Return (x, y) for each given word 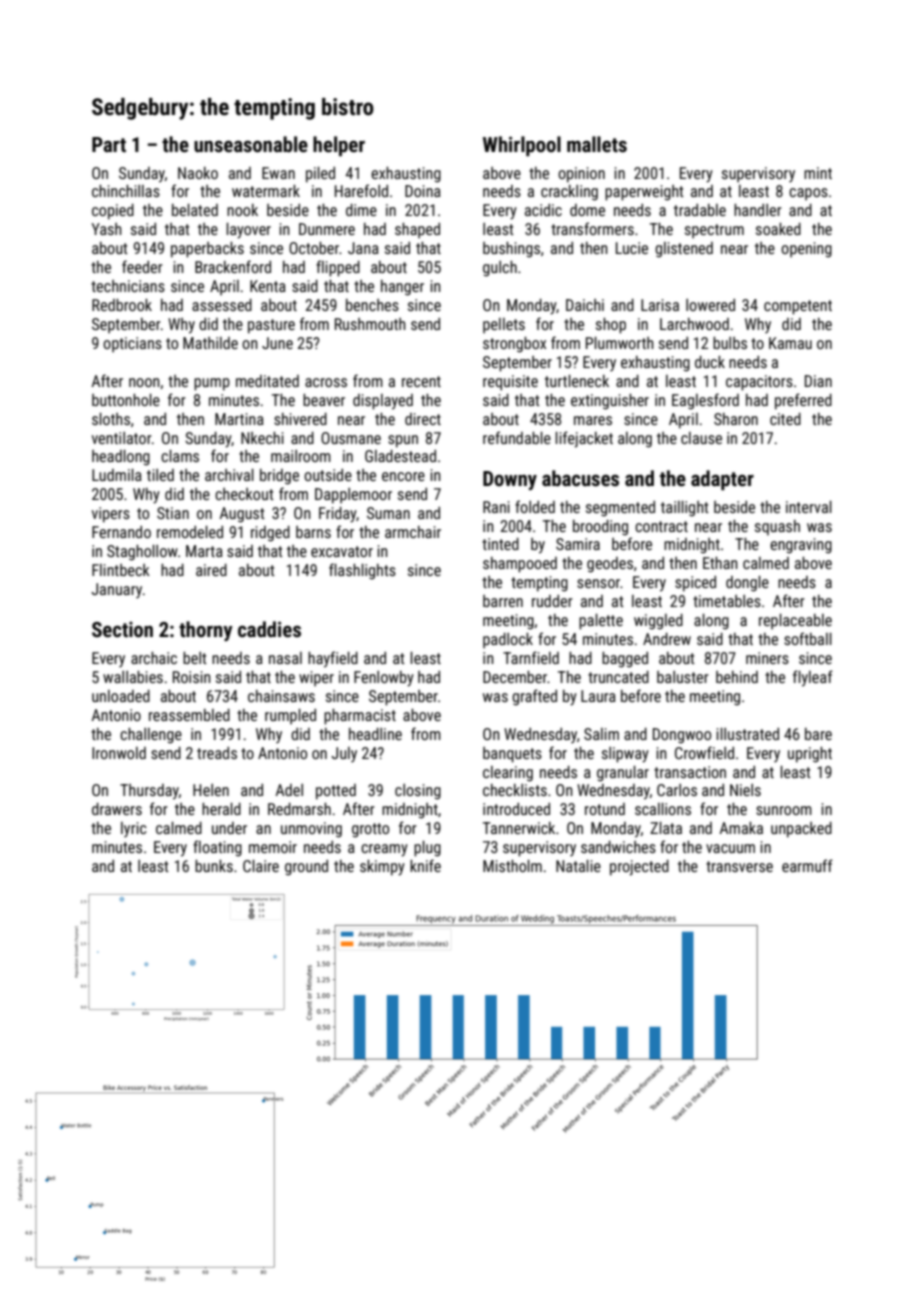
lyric (134, 829)
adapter (722, 480)
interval (809, 507)
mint (818, 173)
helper (339, 146)
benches (372, 305)
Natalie (578, 866)
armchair (413, 532)
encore (403, 476)
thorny (206, 631)
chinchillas (126, 191)
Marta (204, 551)
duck (710, 362)
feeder (142, 266)
